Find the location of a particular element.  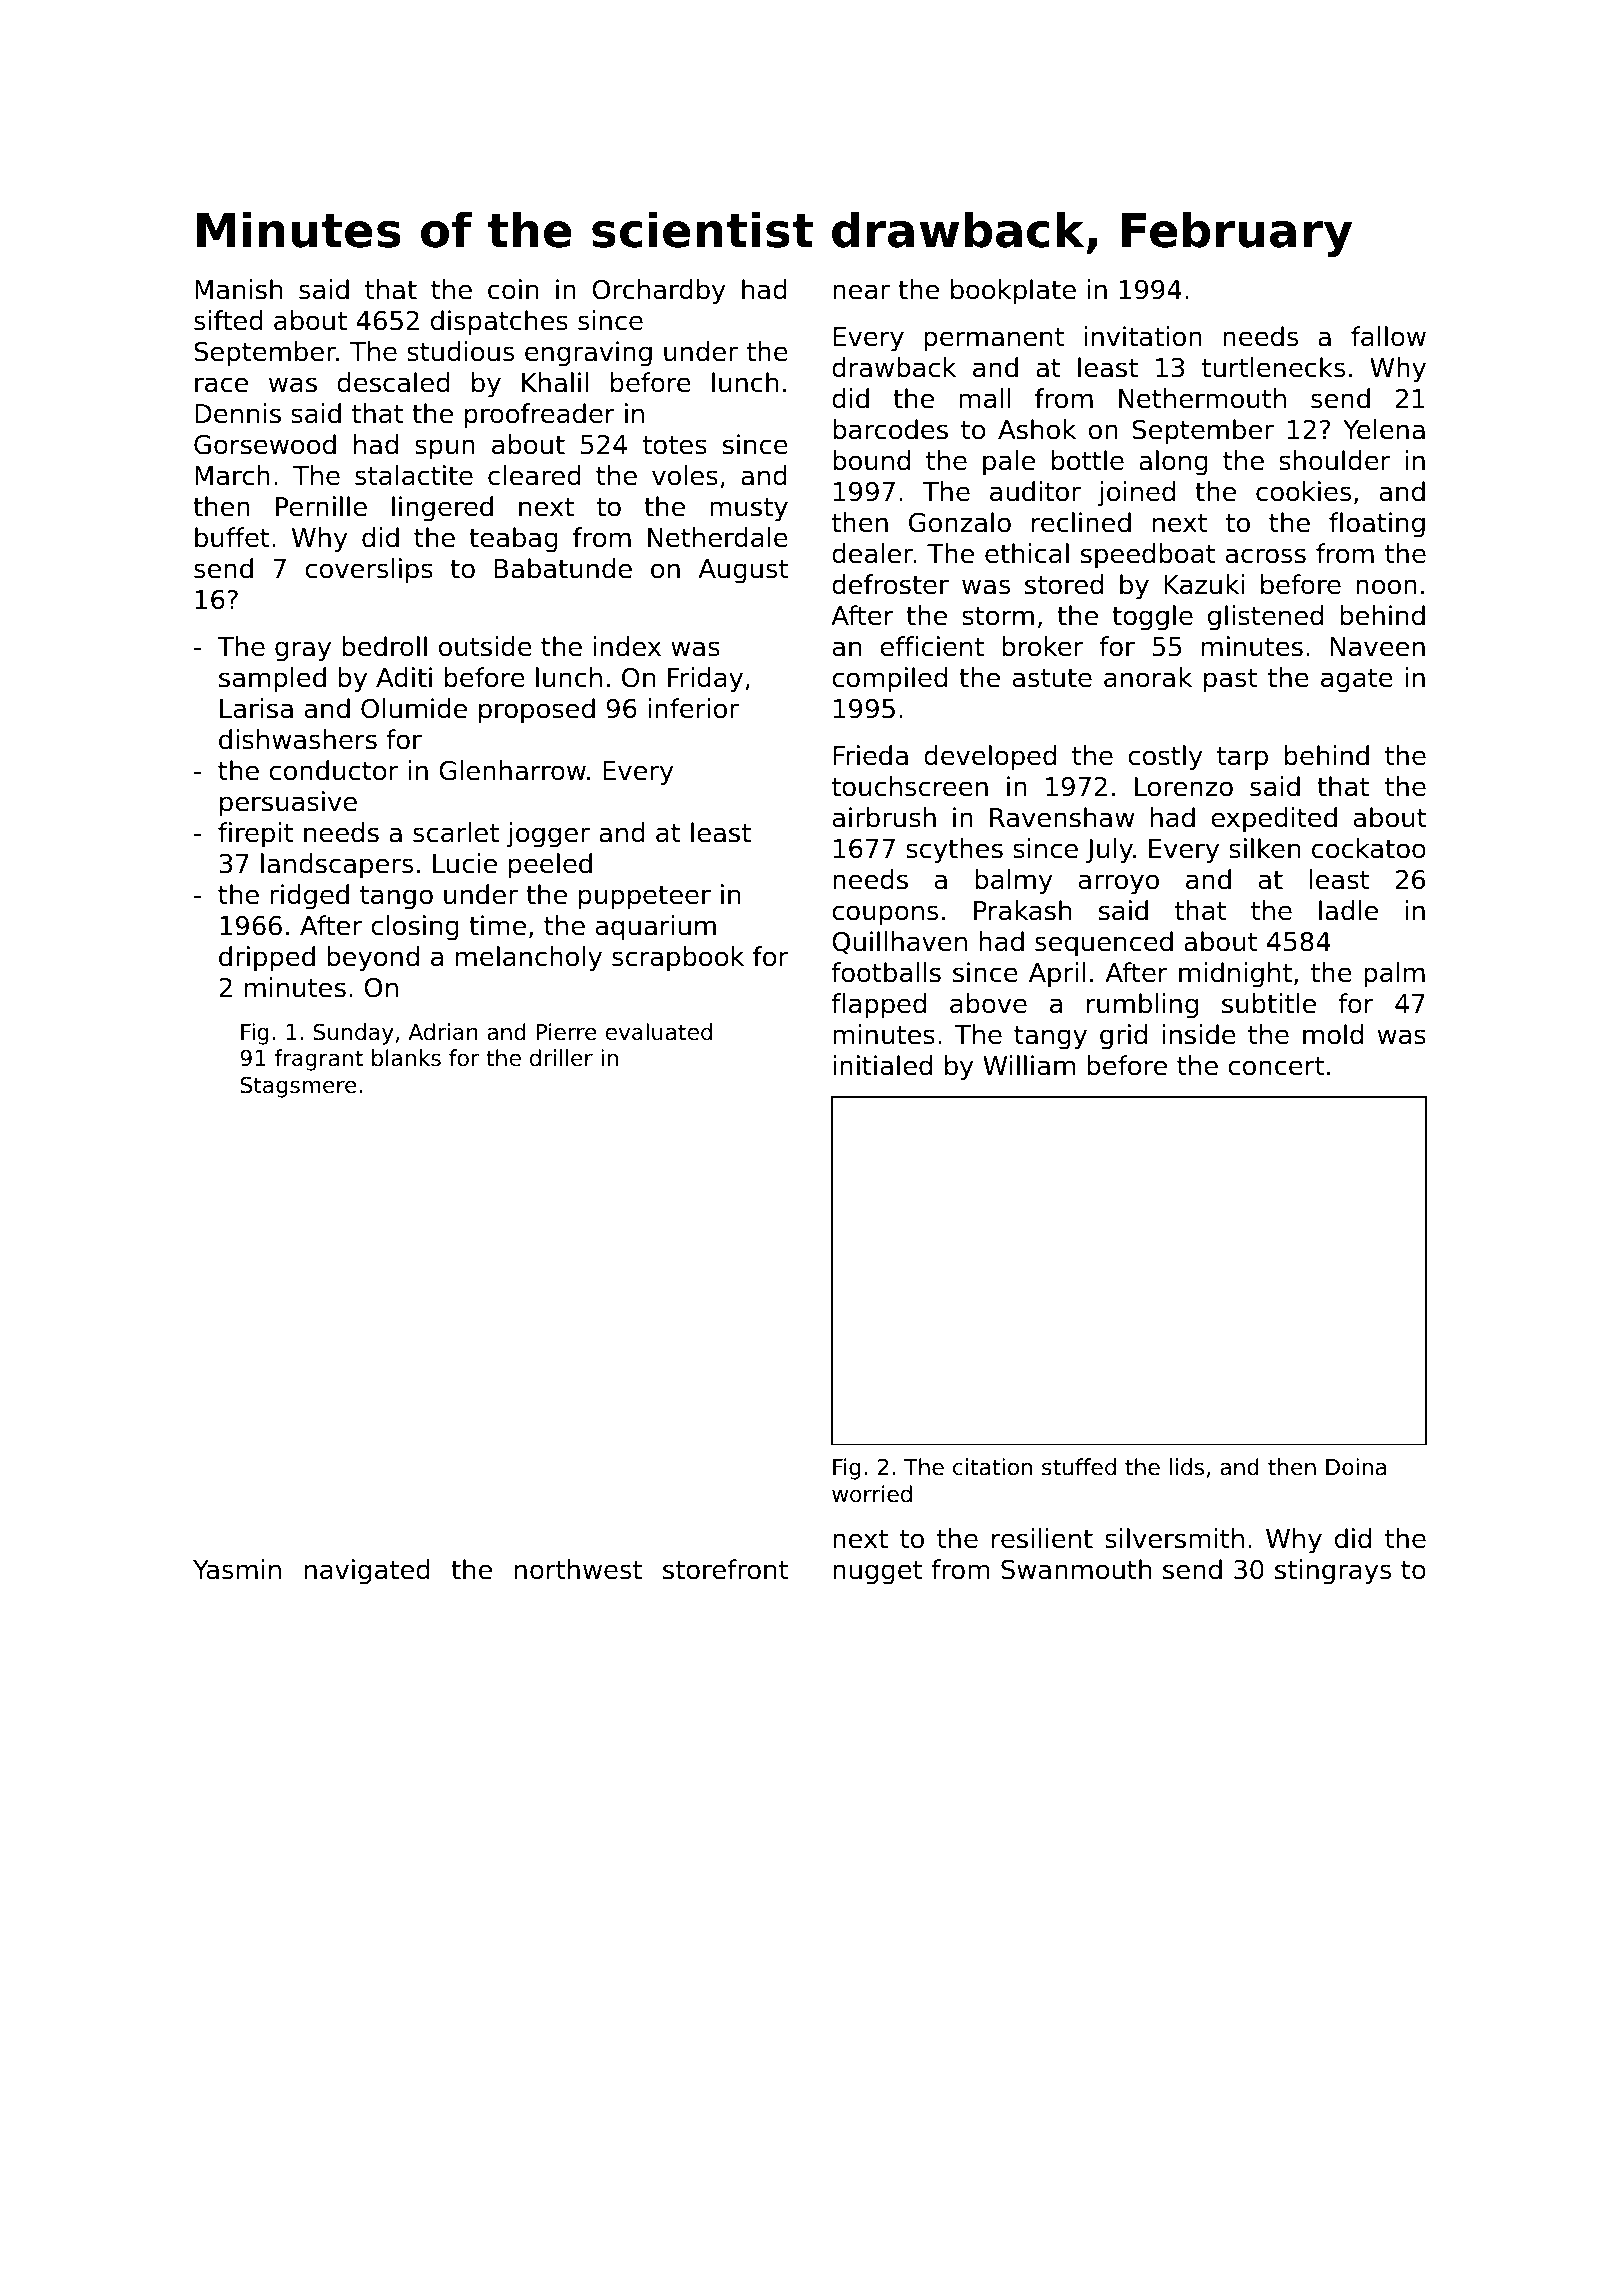

initialed is located at coordinates (882, 1065).
